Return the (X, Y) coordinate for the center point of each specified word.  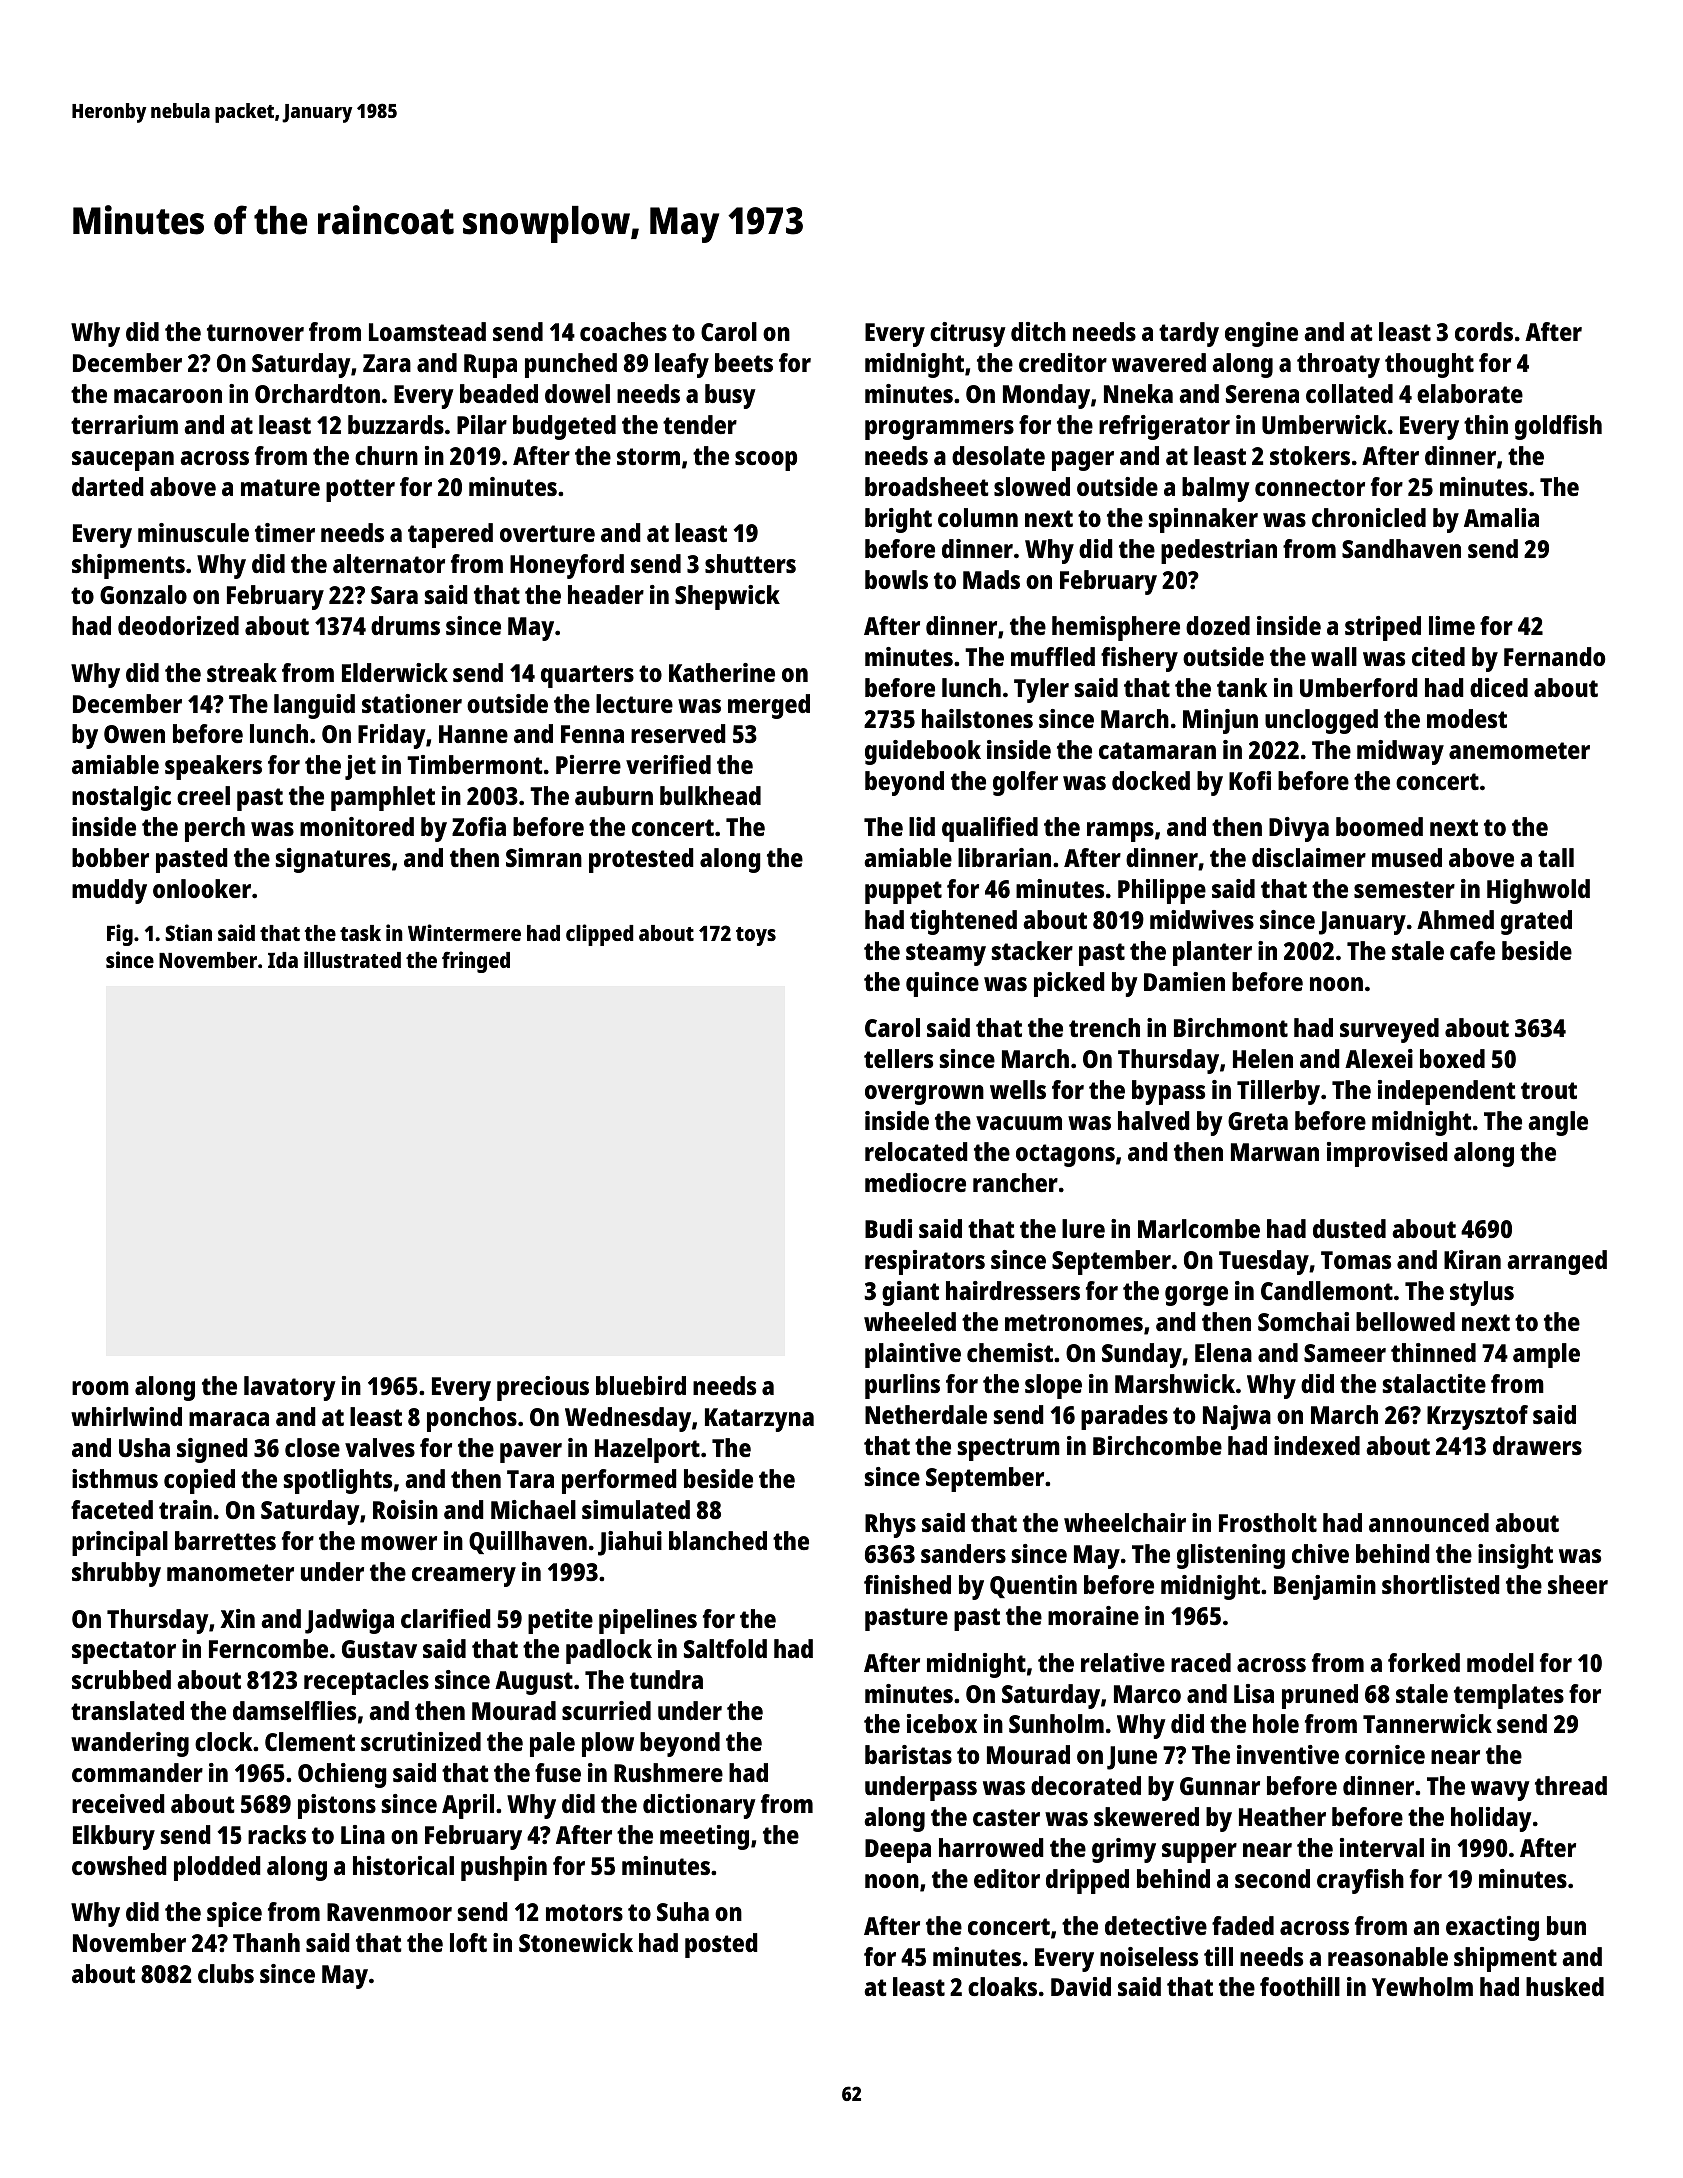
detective (1156, 1925)
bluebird (641, 1385)
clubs (226, 1973)
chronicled (1369, 517)
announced (1429, 1522)
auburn (614, 795)
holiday (1491, 1819)
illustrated (352, 959)
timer (285, 532)
